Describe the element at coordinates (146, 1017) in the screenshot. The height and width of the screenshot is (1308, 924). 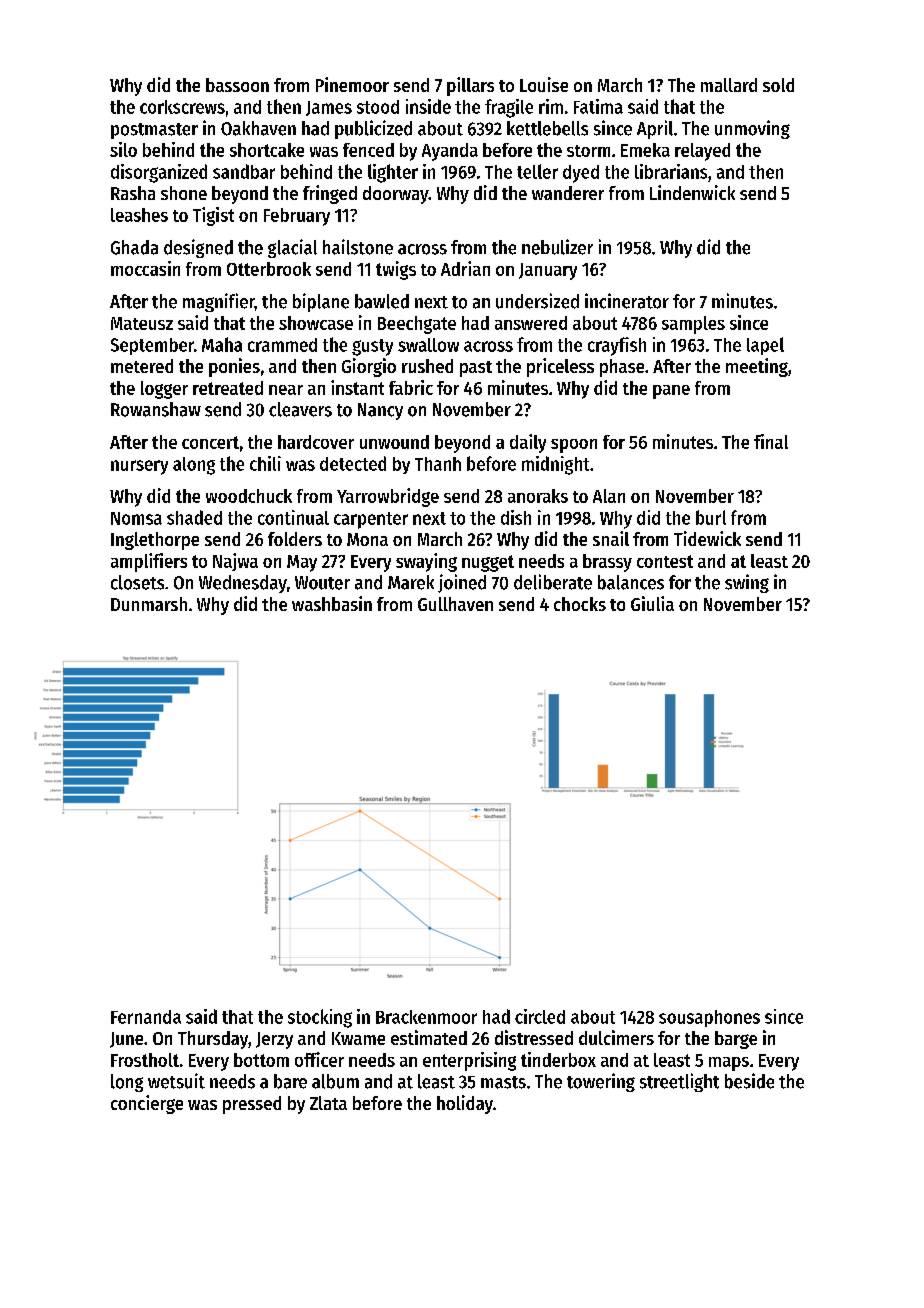
I see `Fernanda` at that location.
